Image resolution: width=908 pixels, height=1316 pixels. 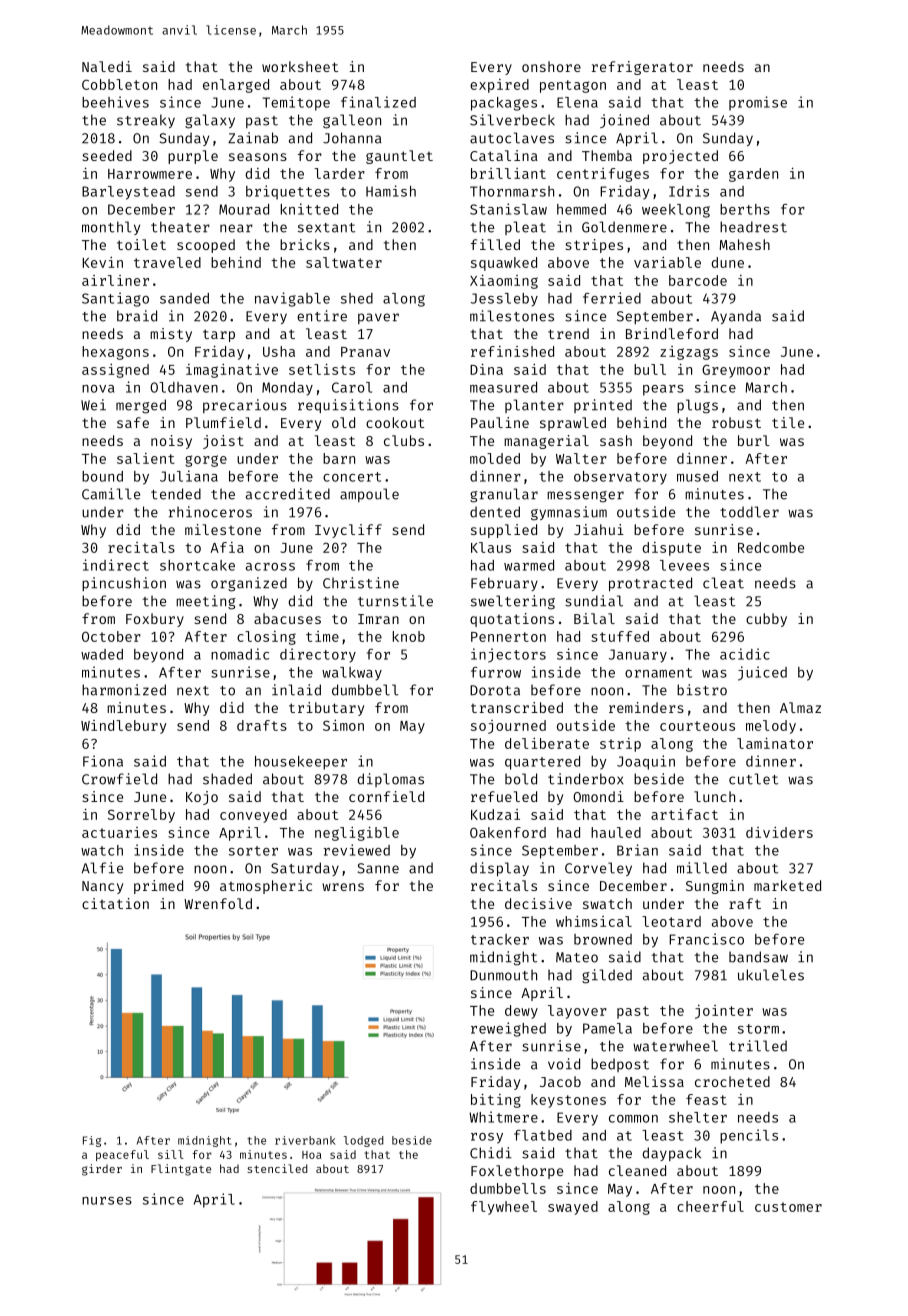 I want to click on artifact, so click(x=684, y=814).
